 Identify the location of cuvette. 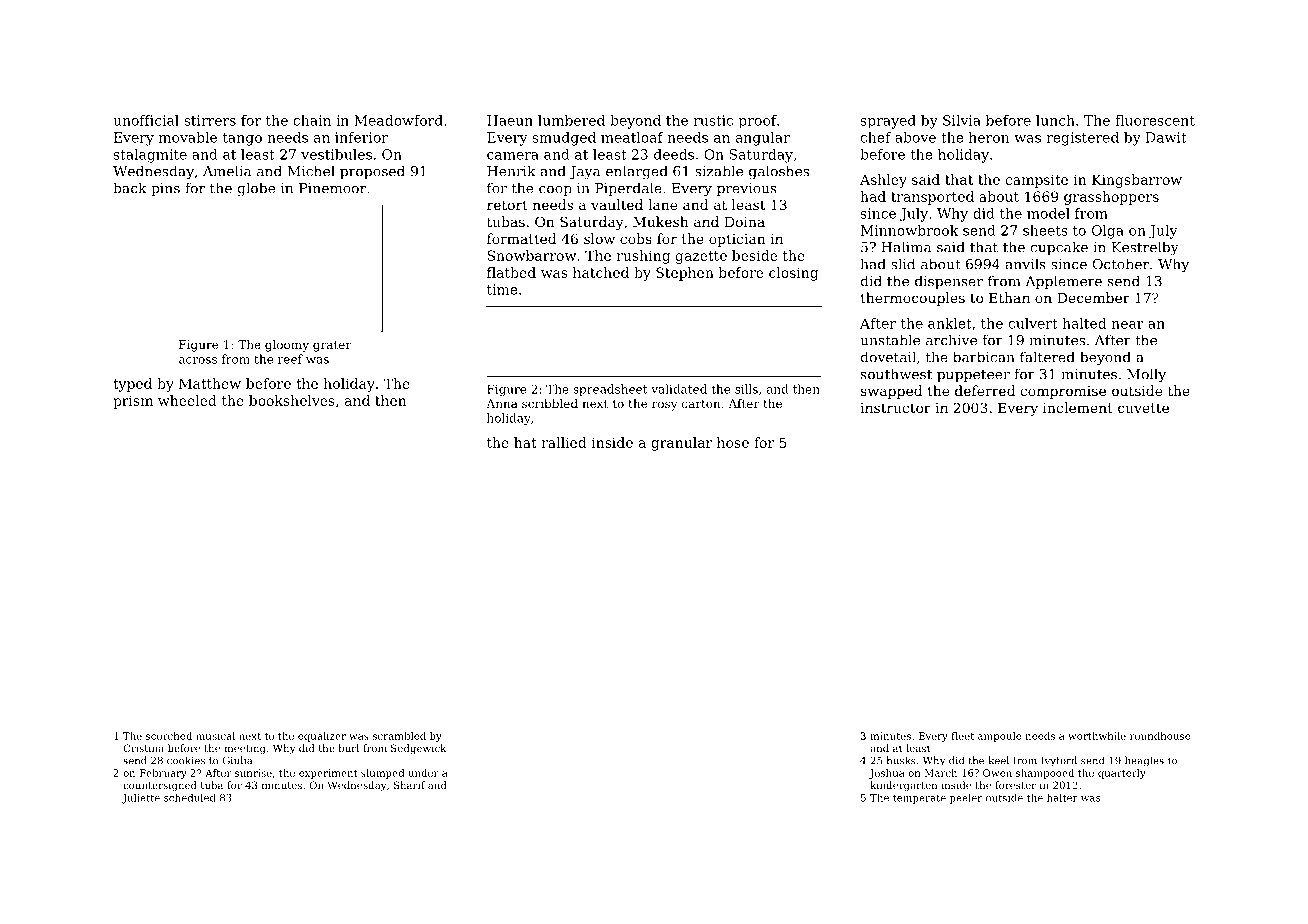
(1143, 408).
